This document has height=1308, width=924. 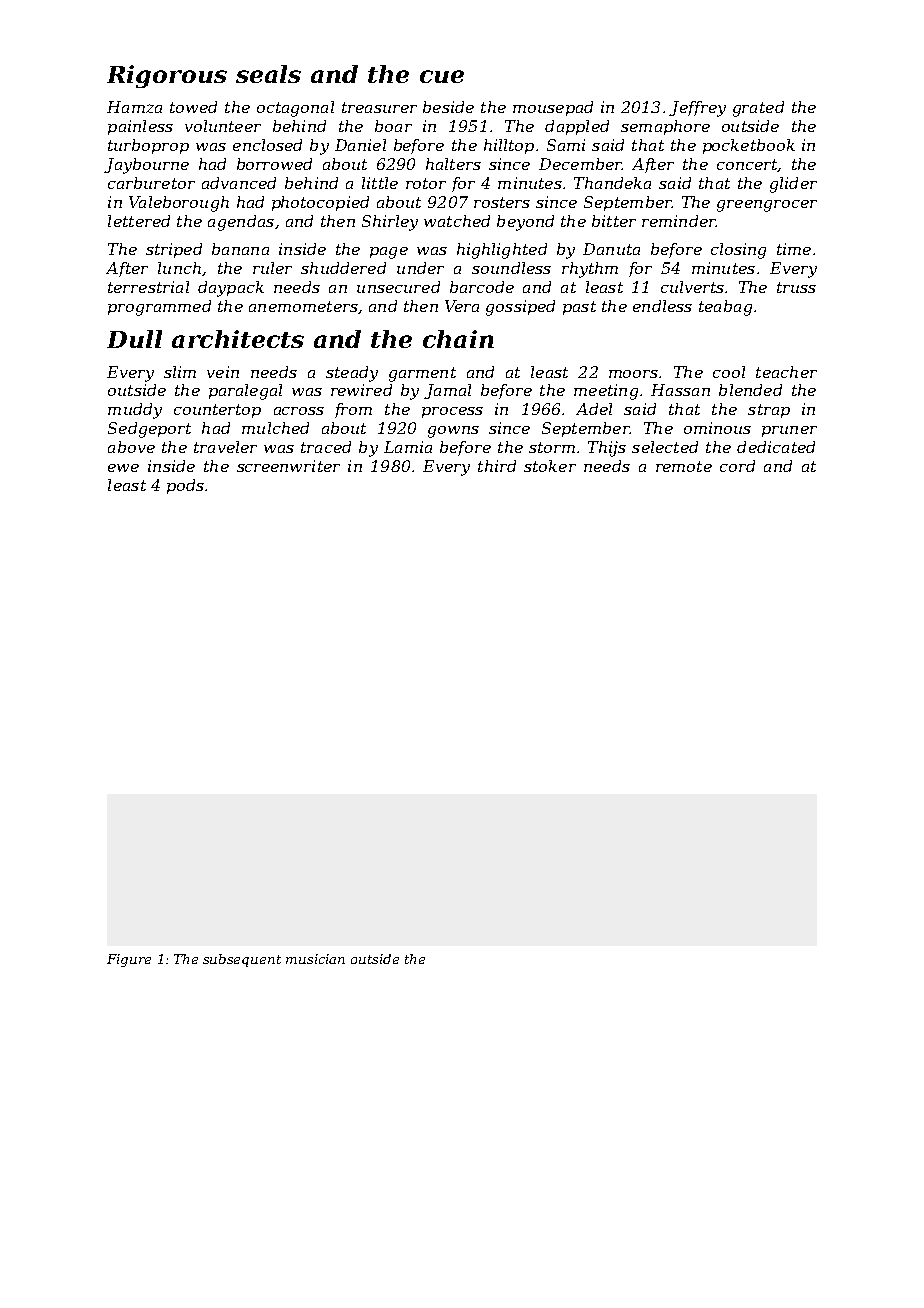 I want to click on Jeffrey, so click(x=697, y=109).
